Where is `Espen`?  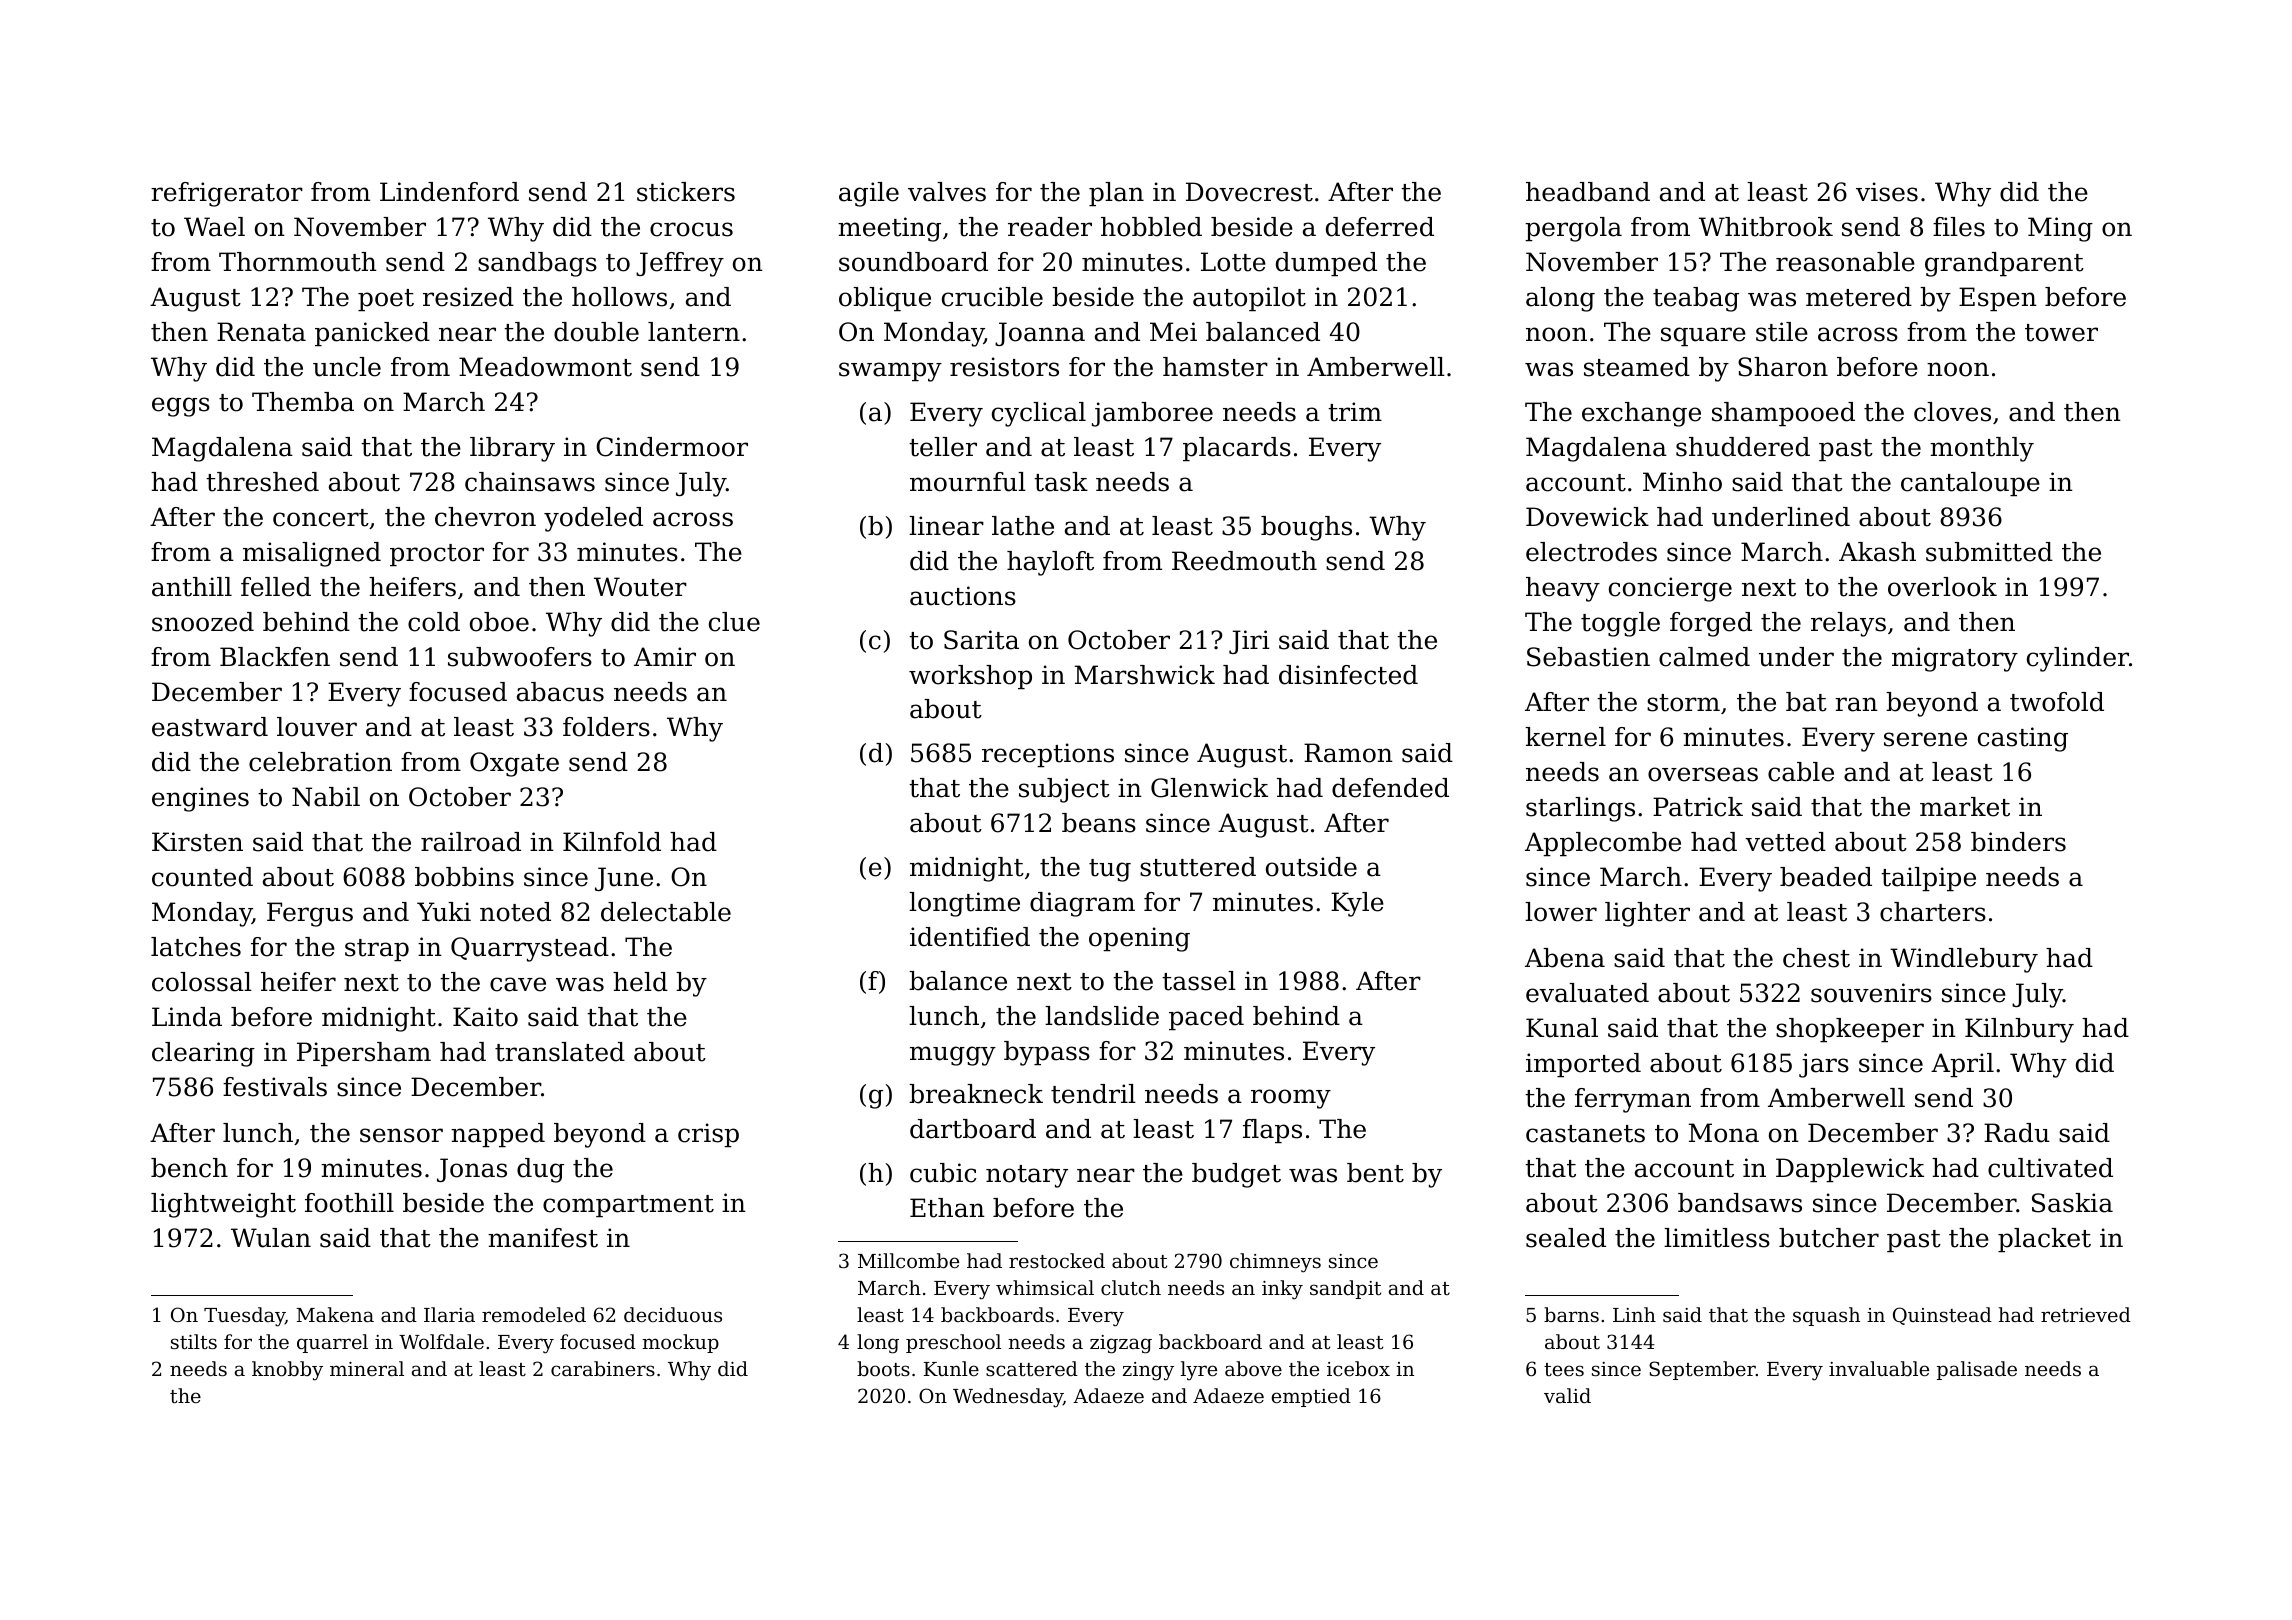 Espen is located at coordinates (1998, 299).
